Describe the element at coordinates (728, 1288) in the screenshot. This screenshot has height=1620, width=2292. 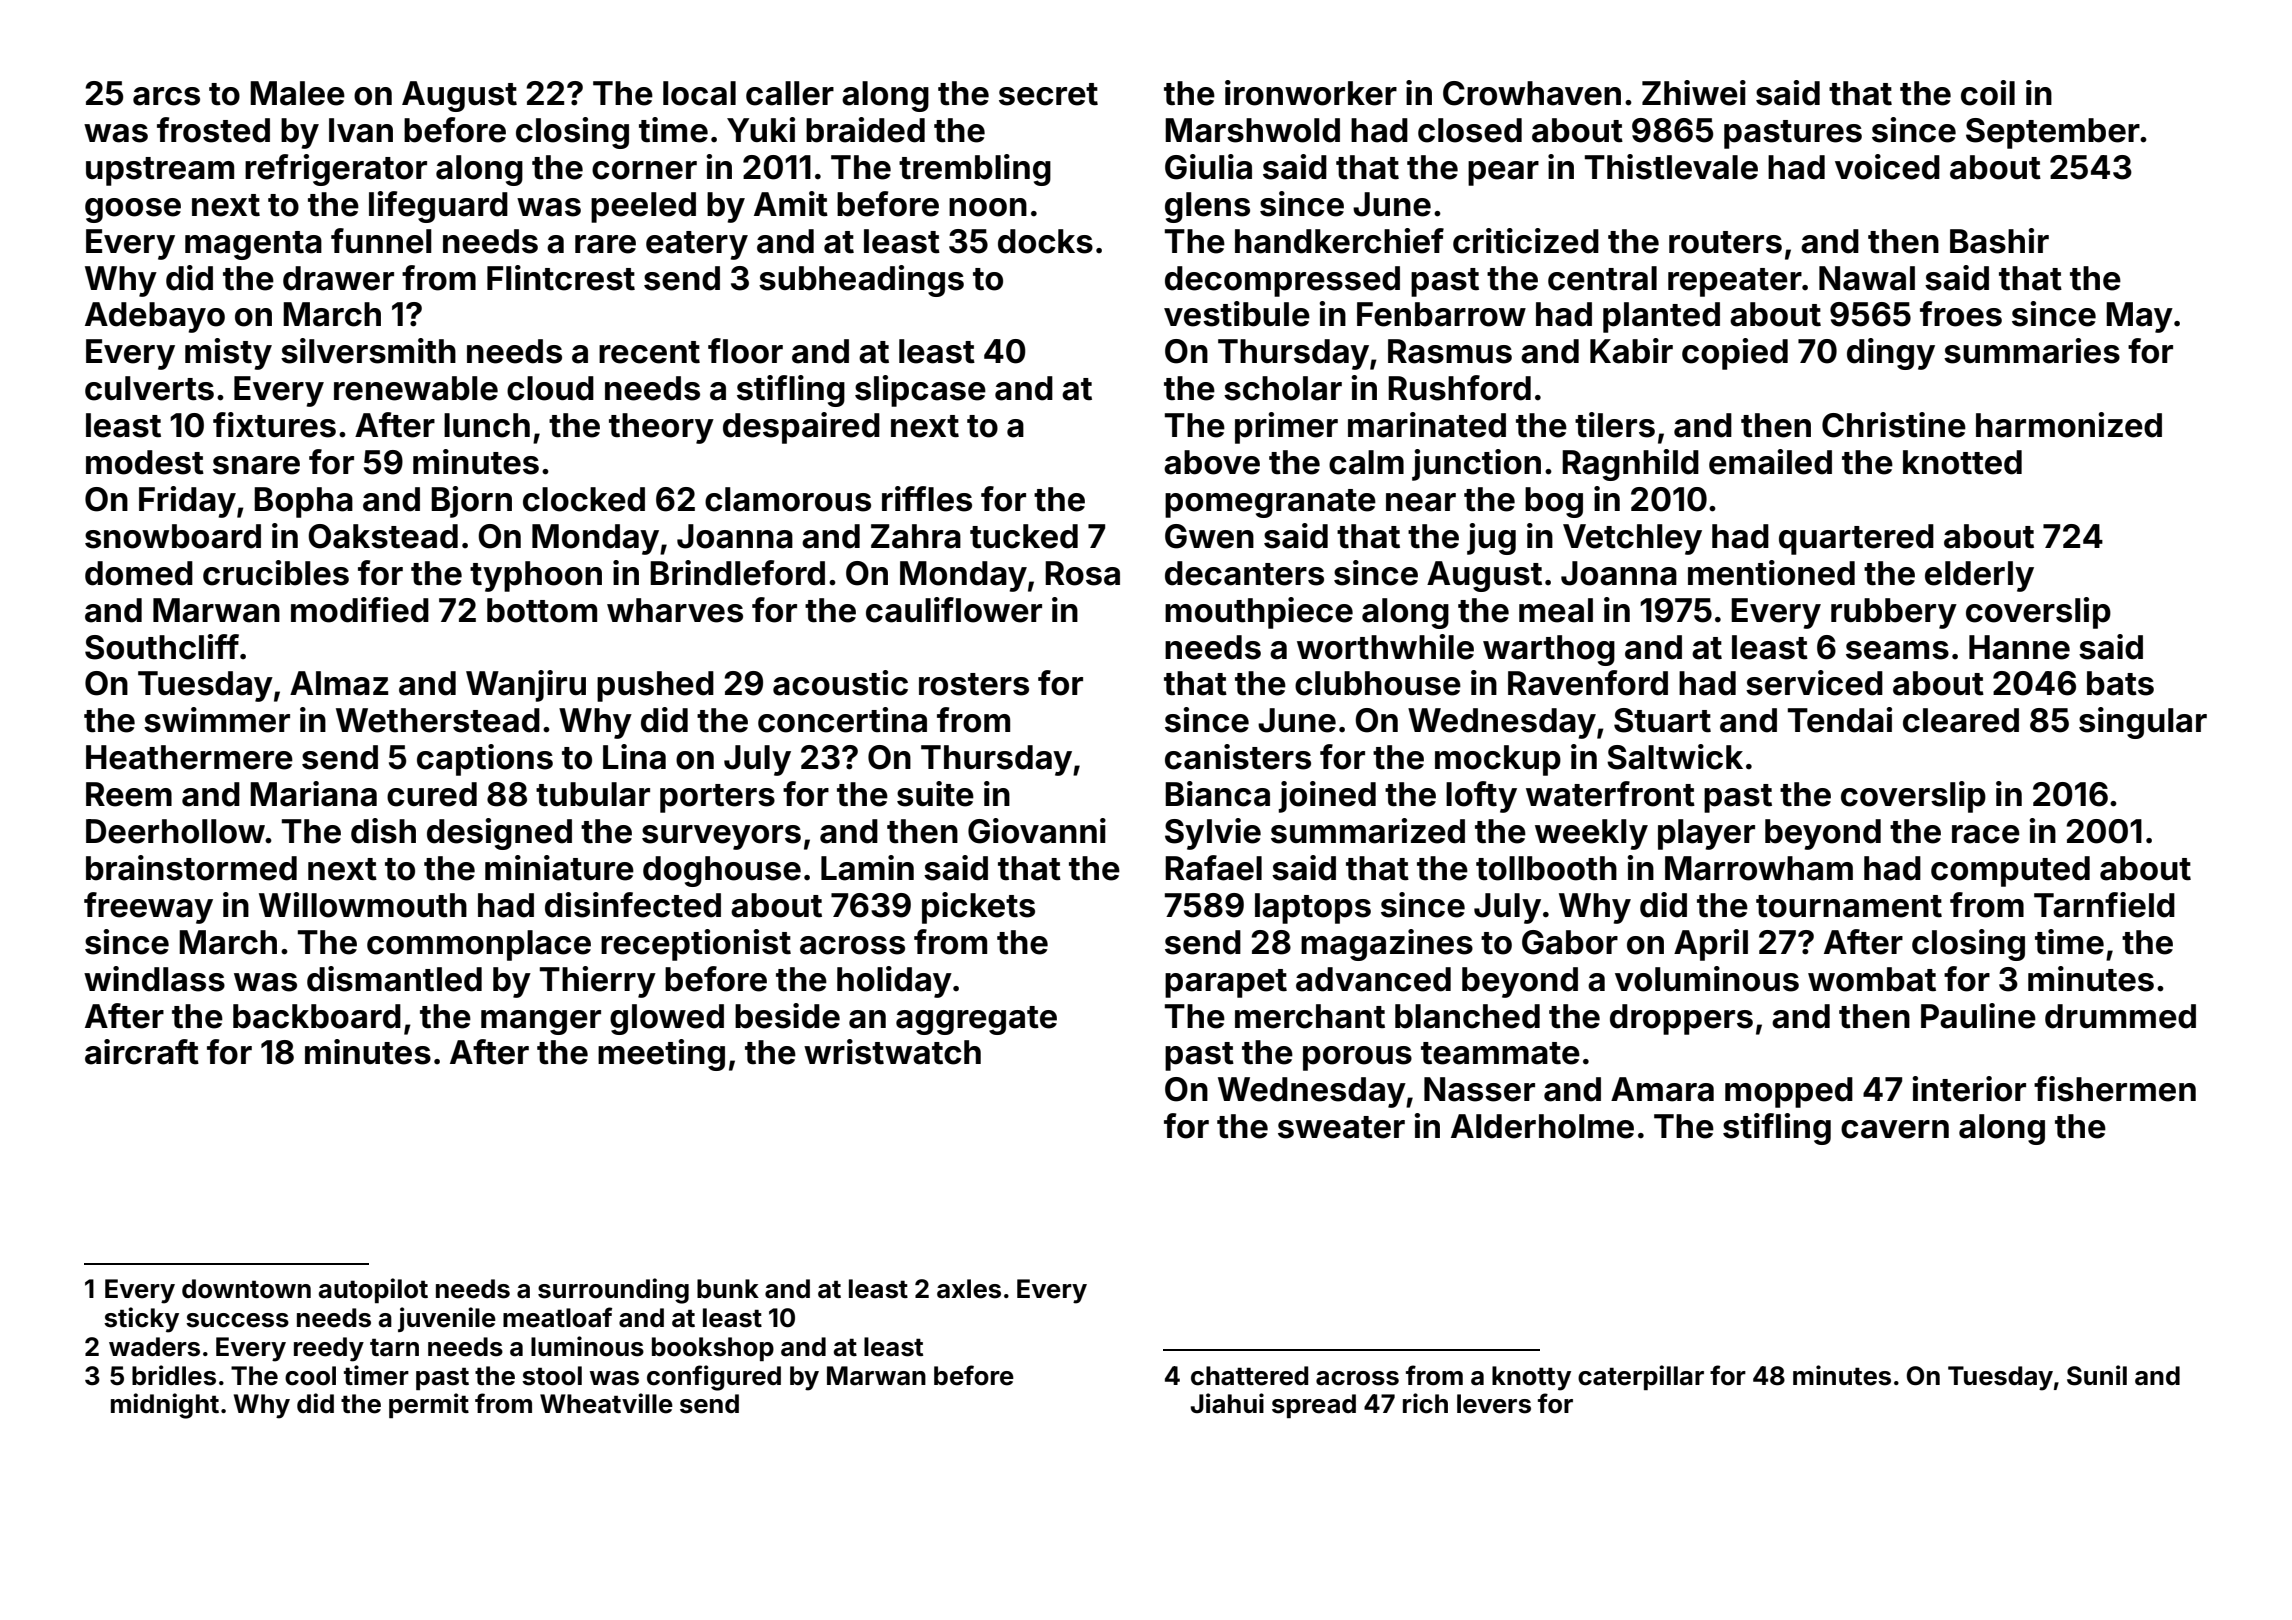
I see `bunk` at that location.
